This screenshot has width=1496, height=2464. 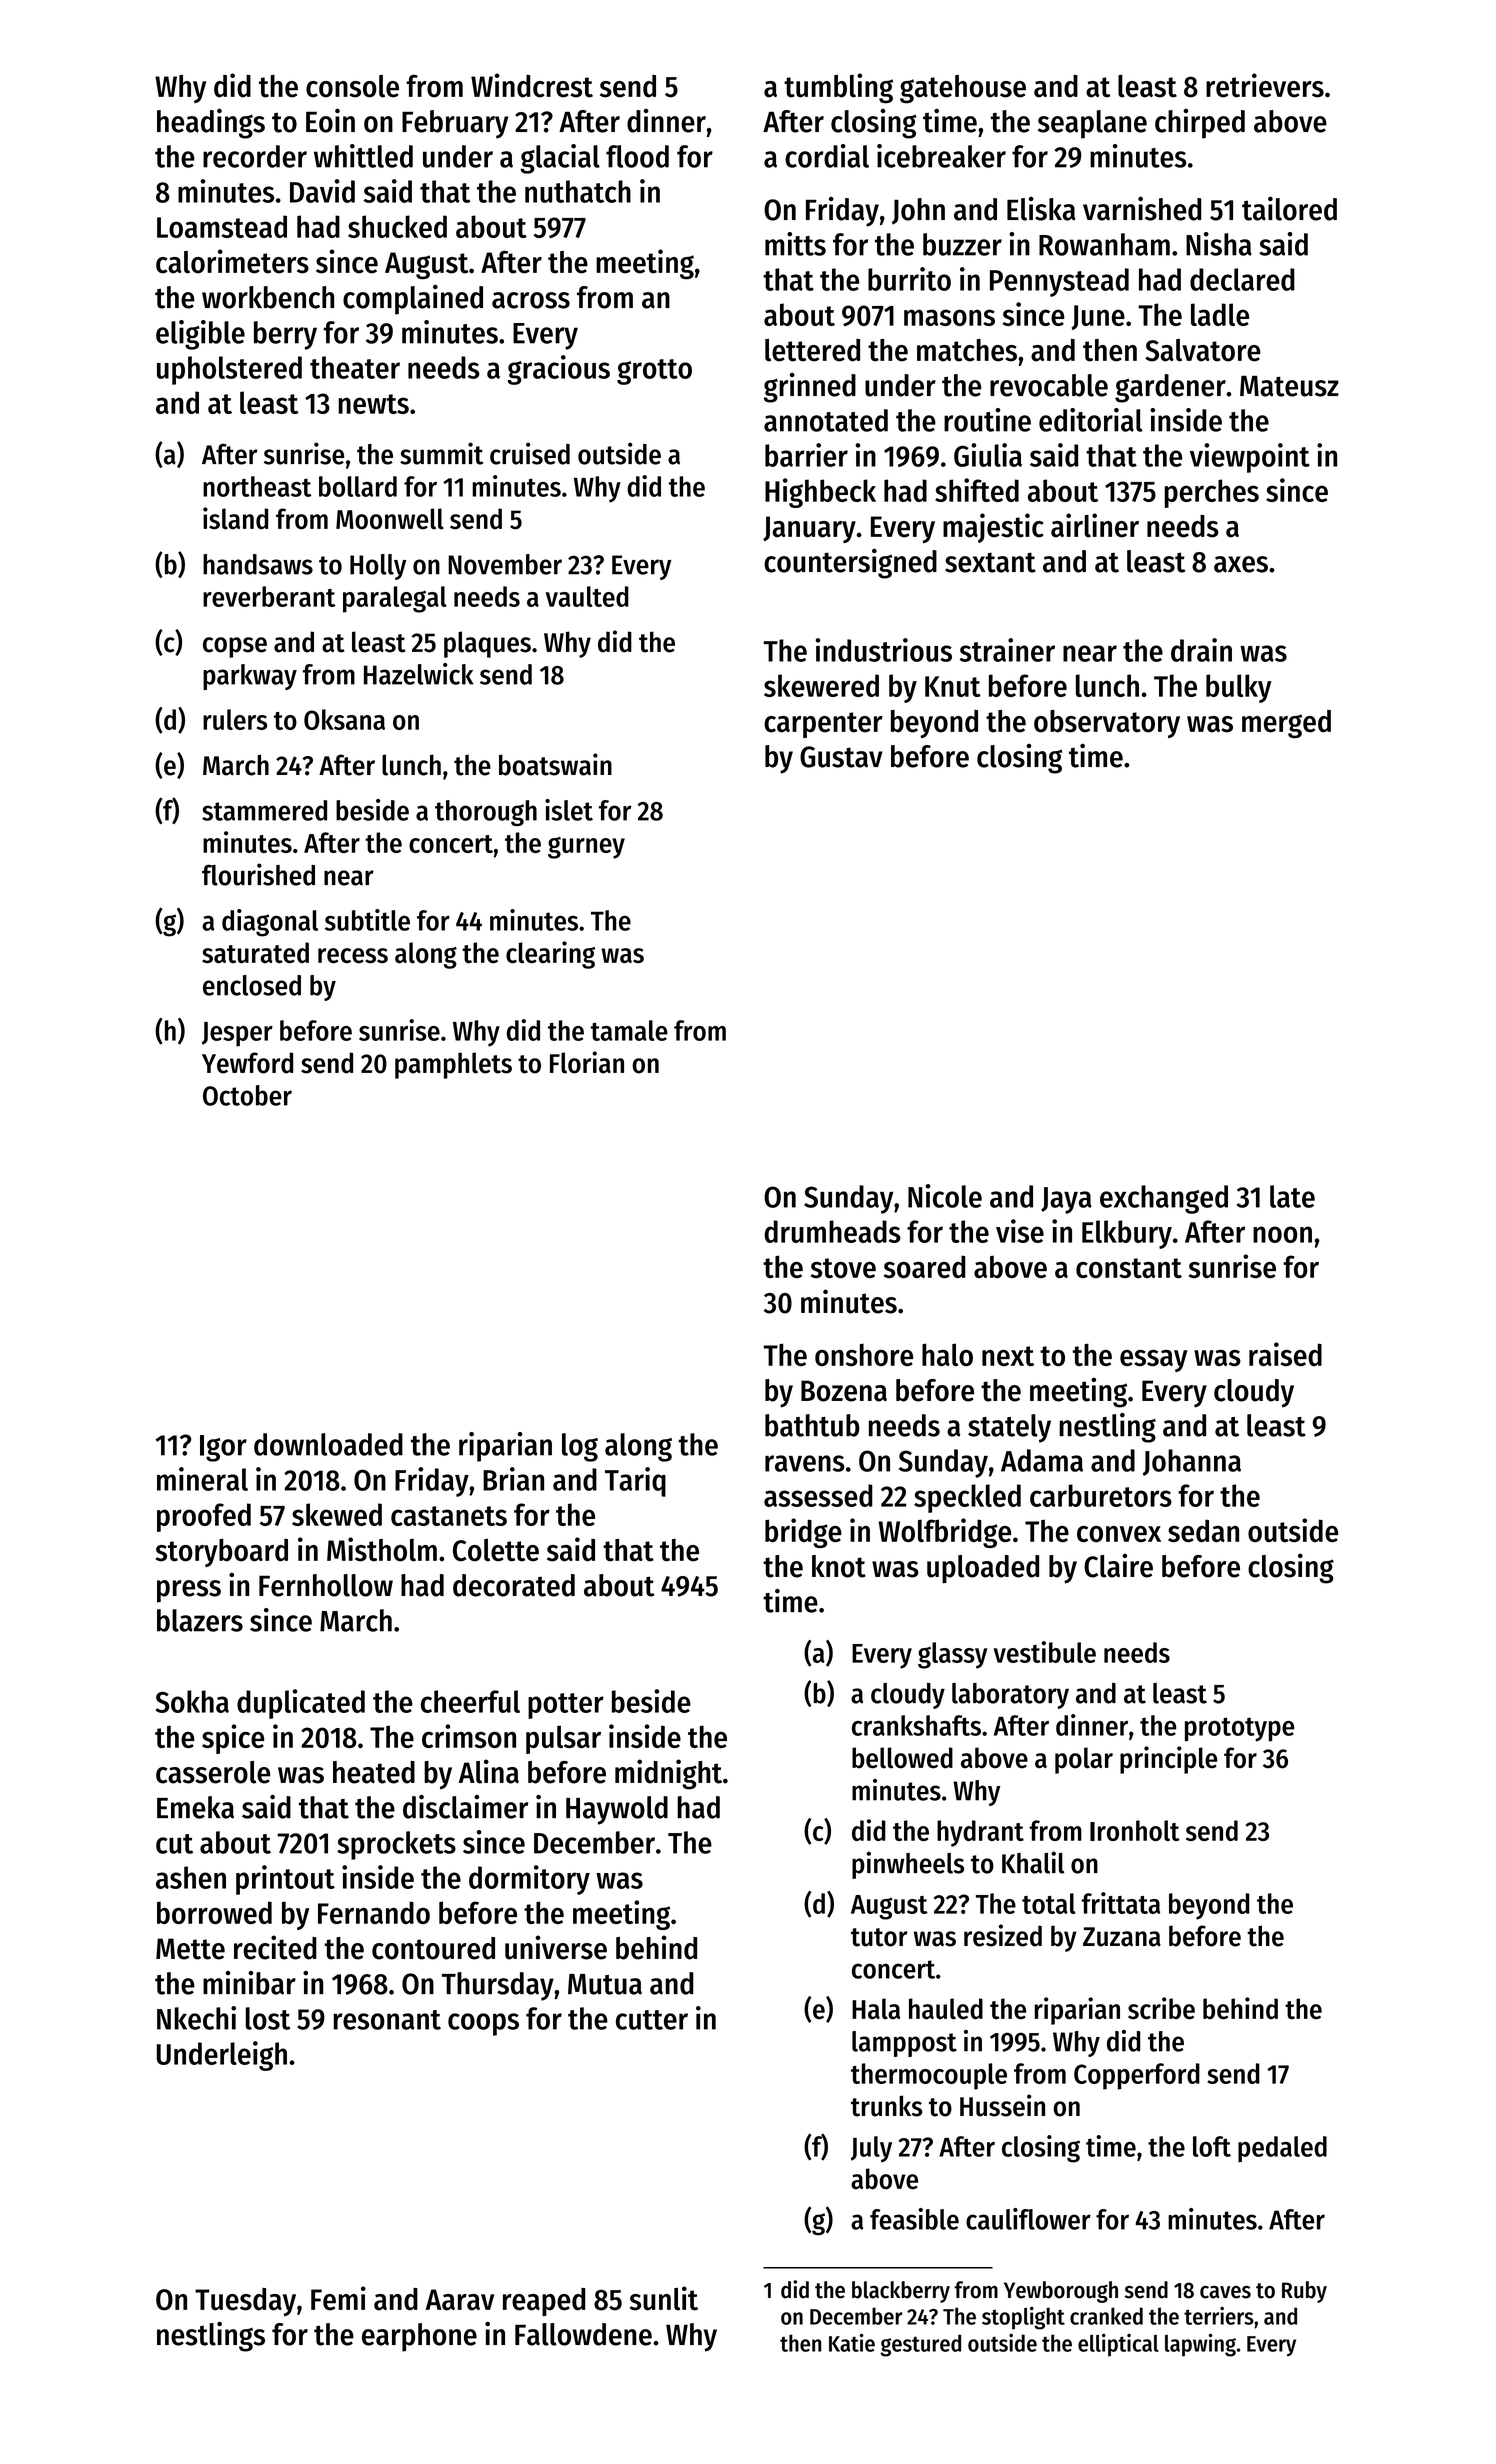 I want to click on prototype, so click(x=1239, y=1729).
